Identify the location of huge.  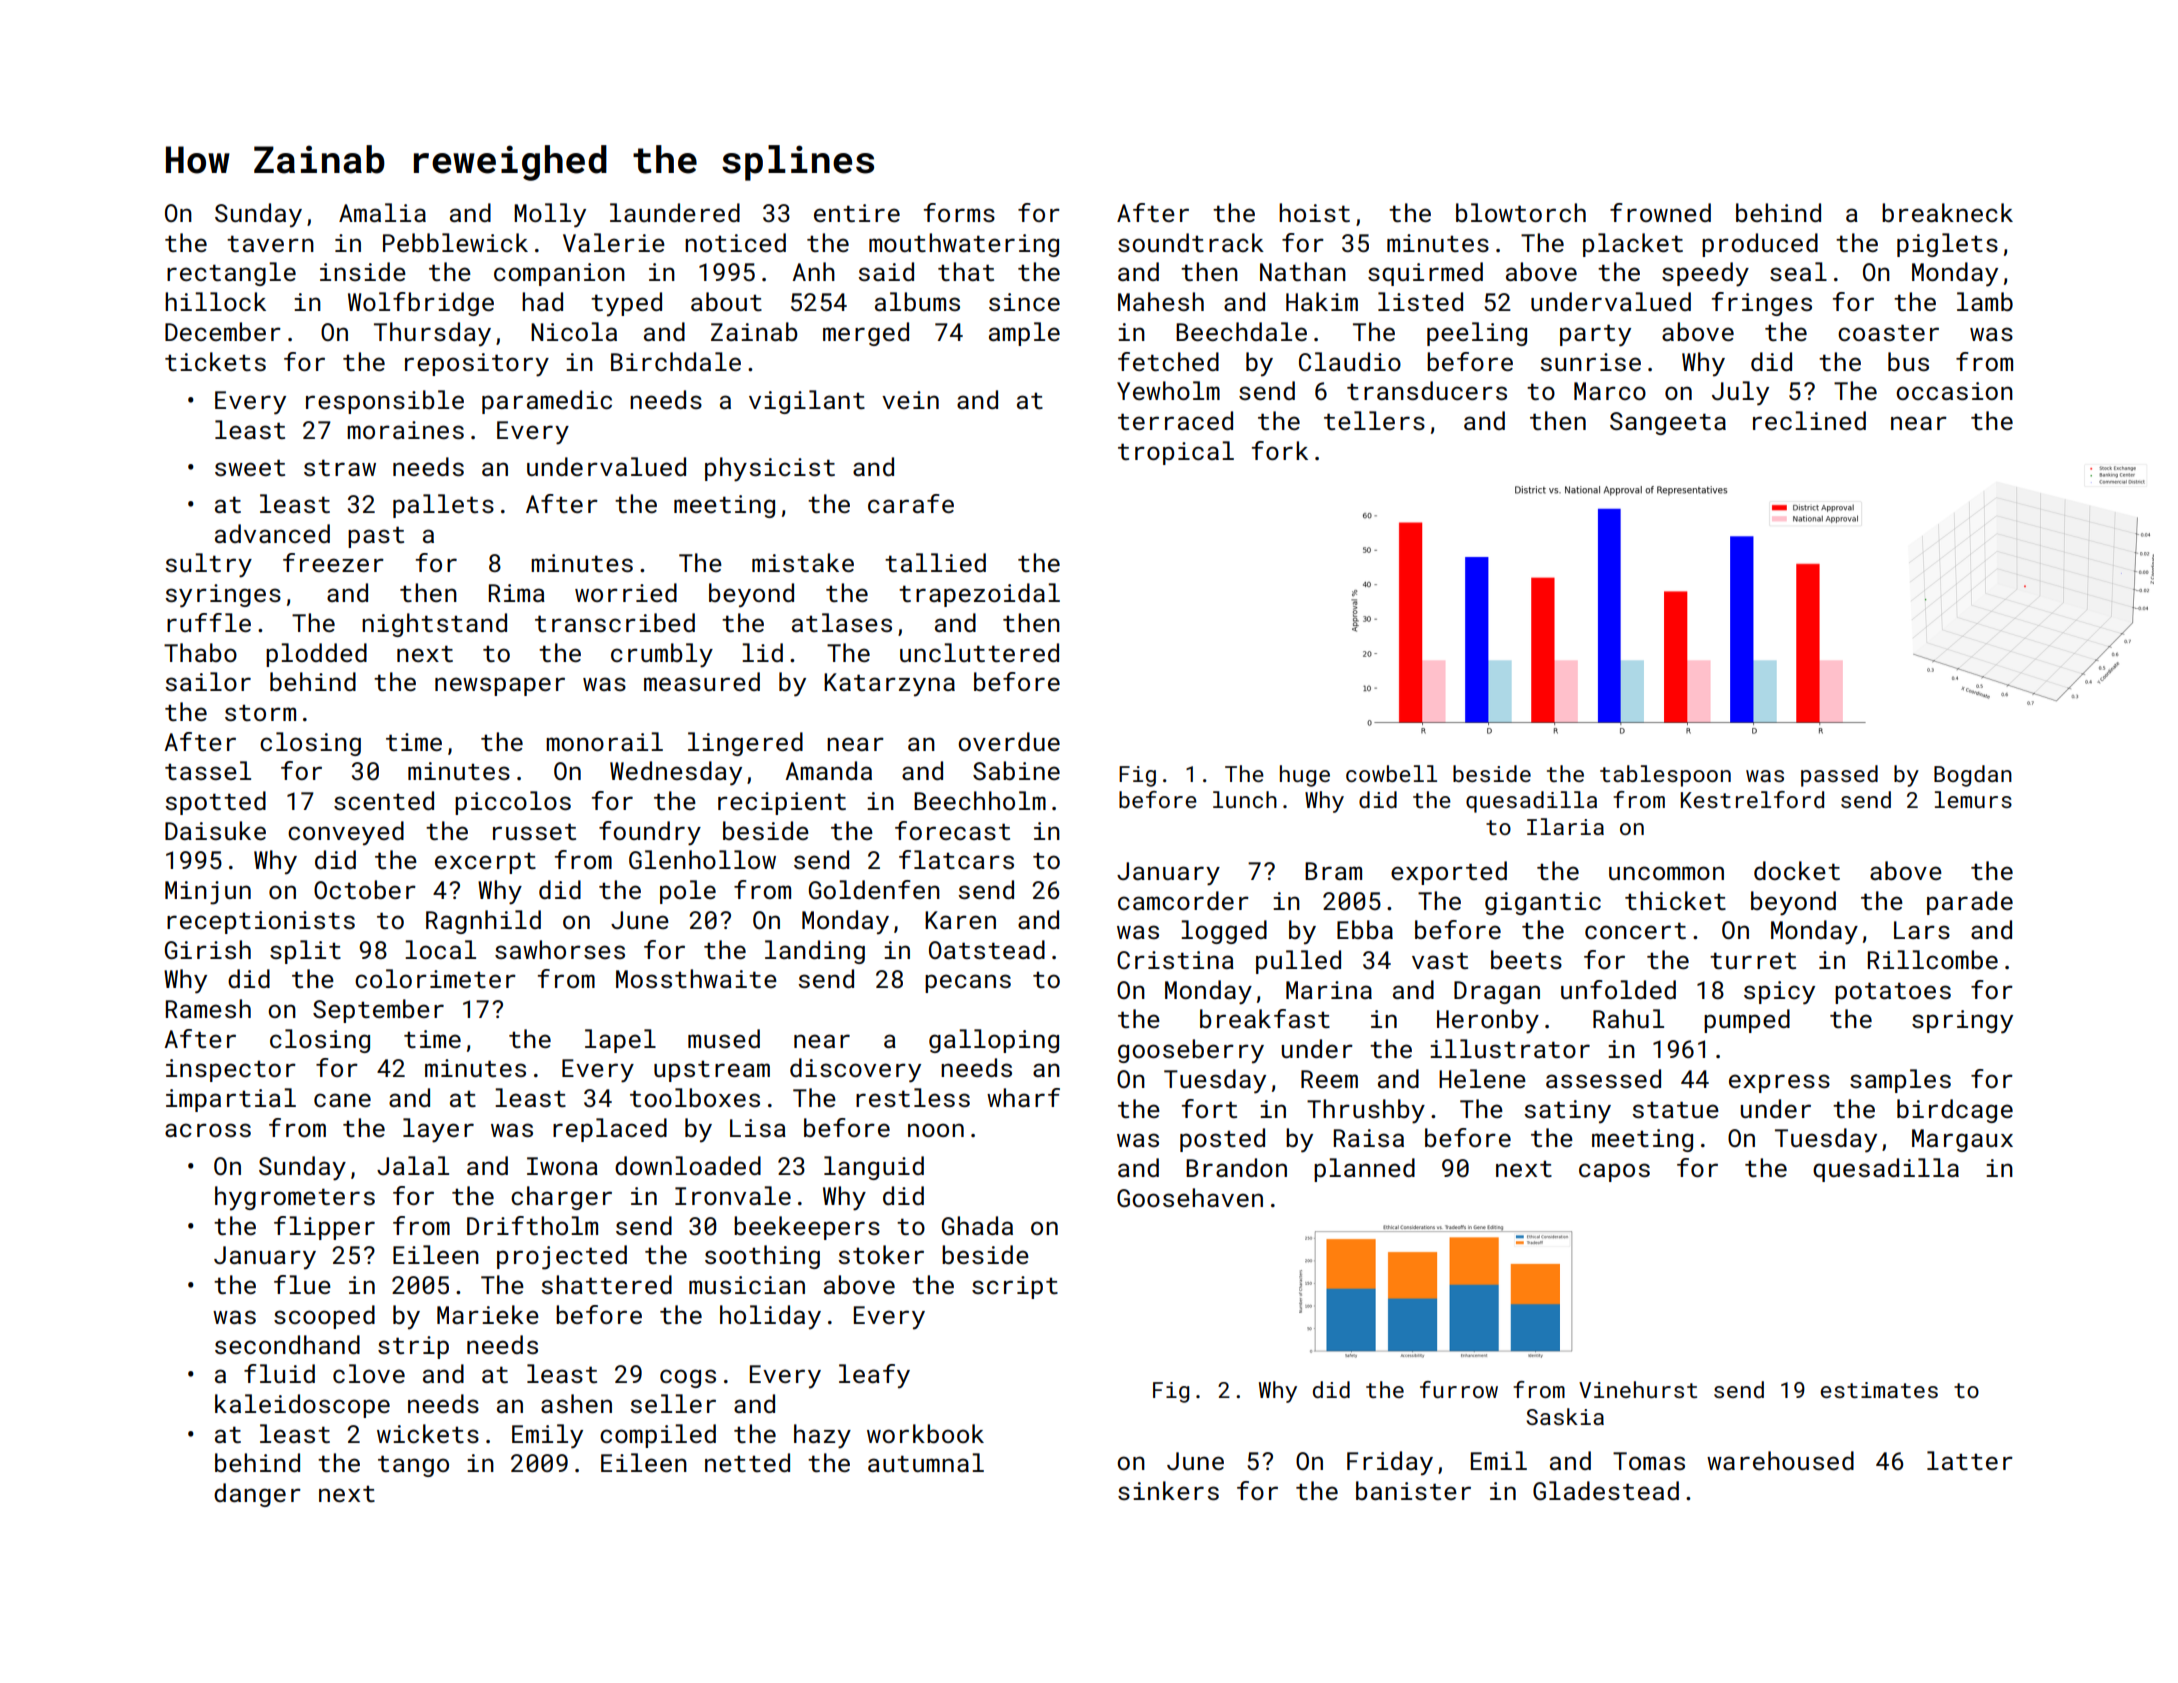
(1305, 776).
